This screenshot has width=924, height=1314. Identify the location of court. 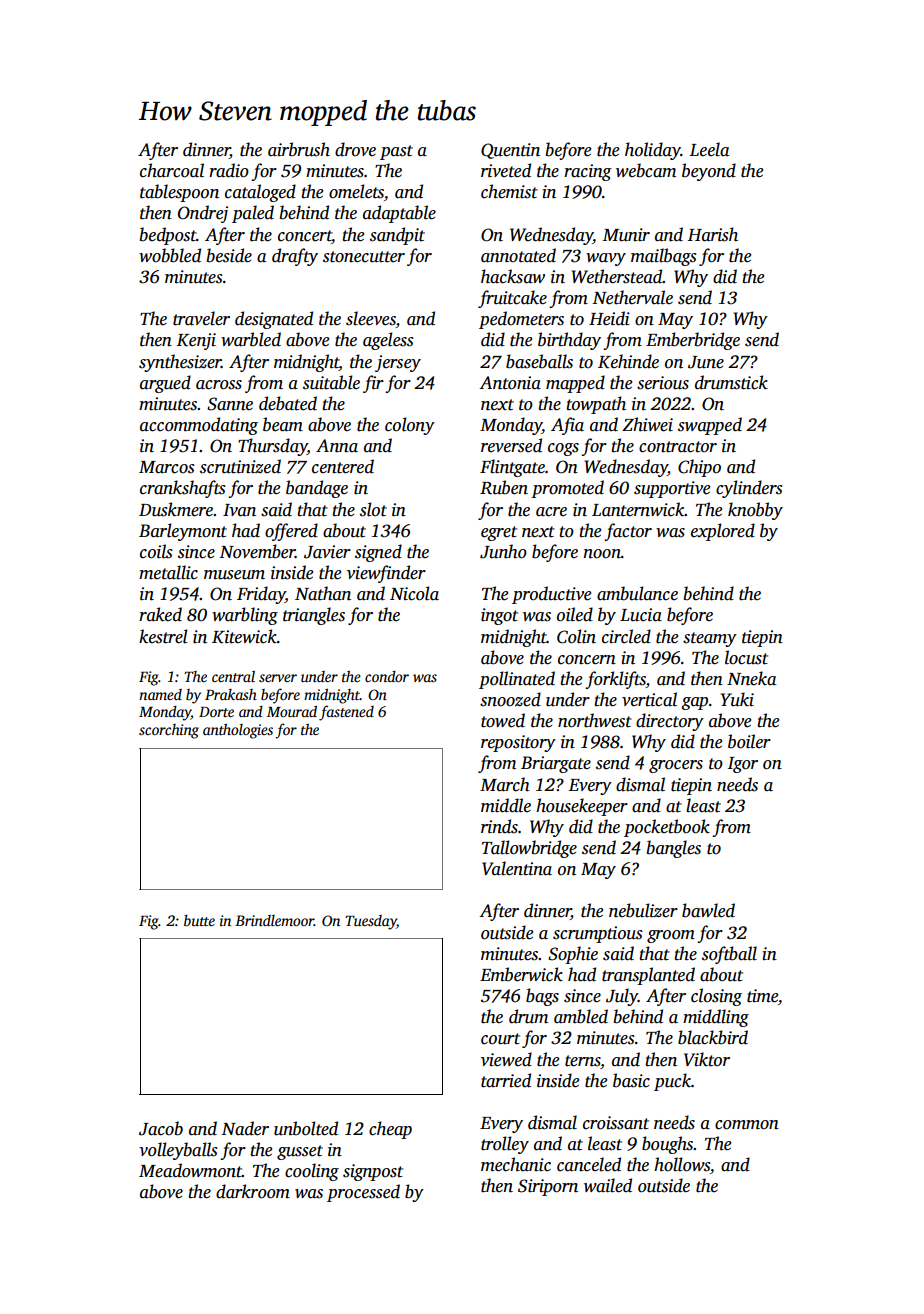
(500, 1039).
